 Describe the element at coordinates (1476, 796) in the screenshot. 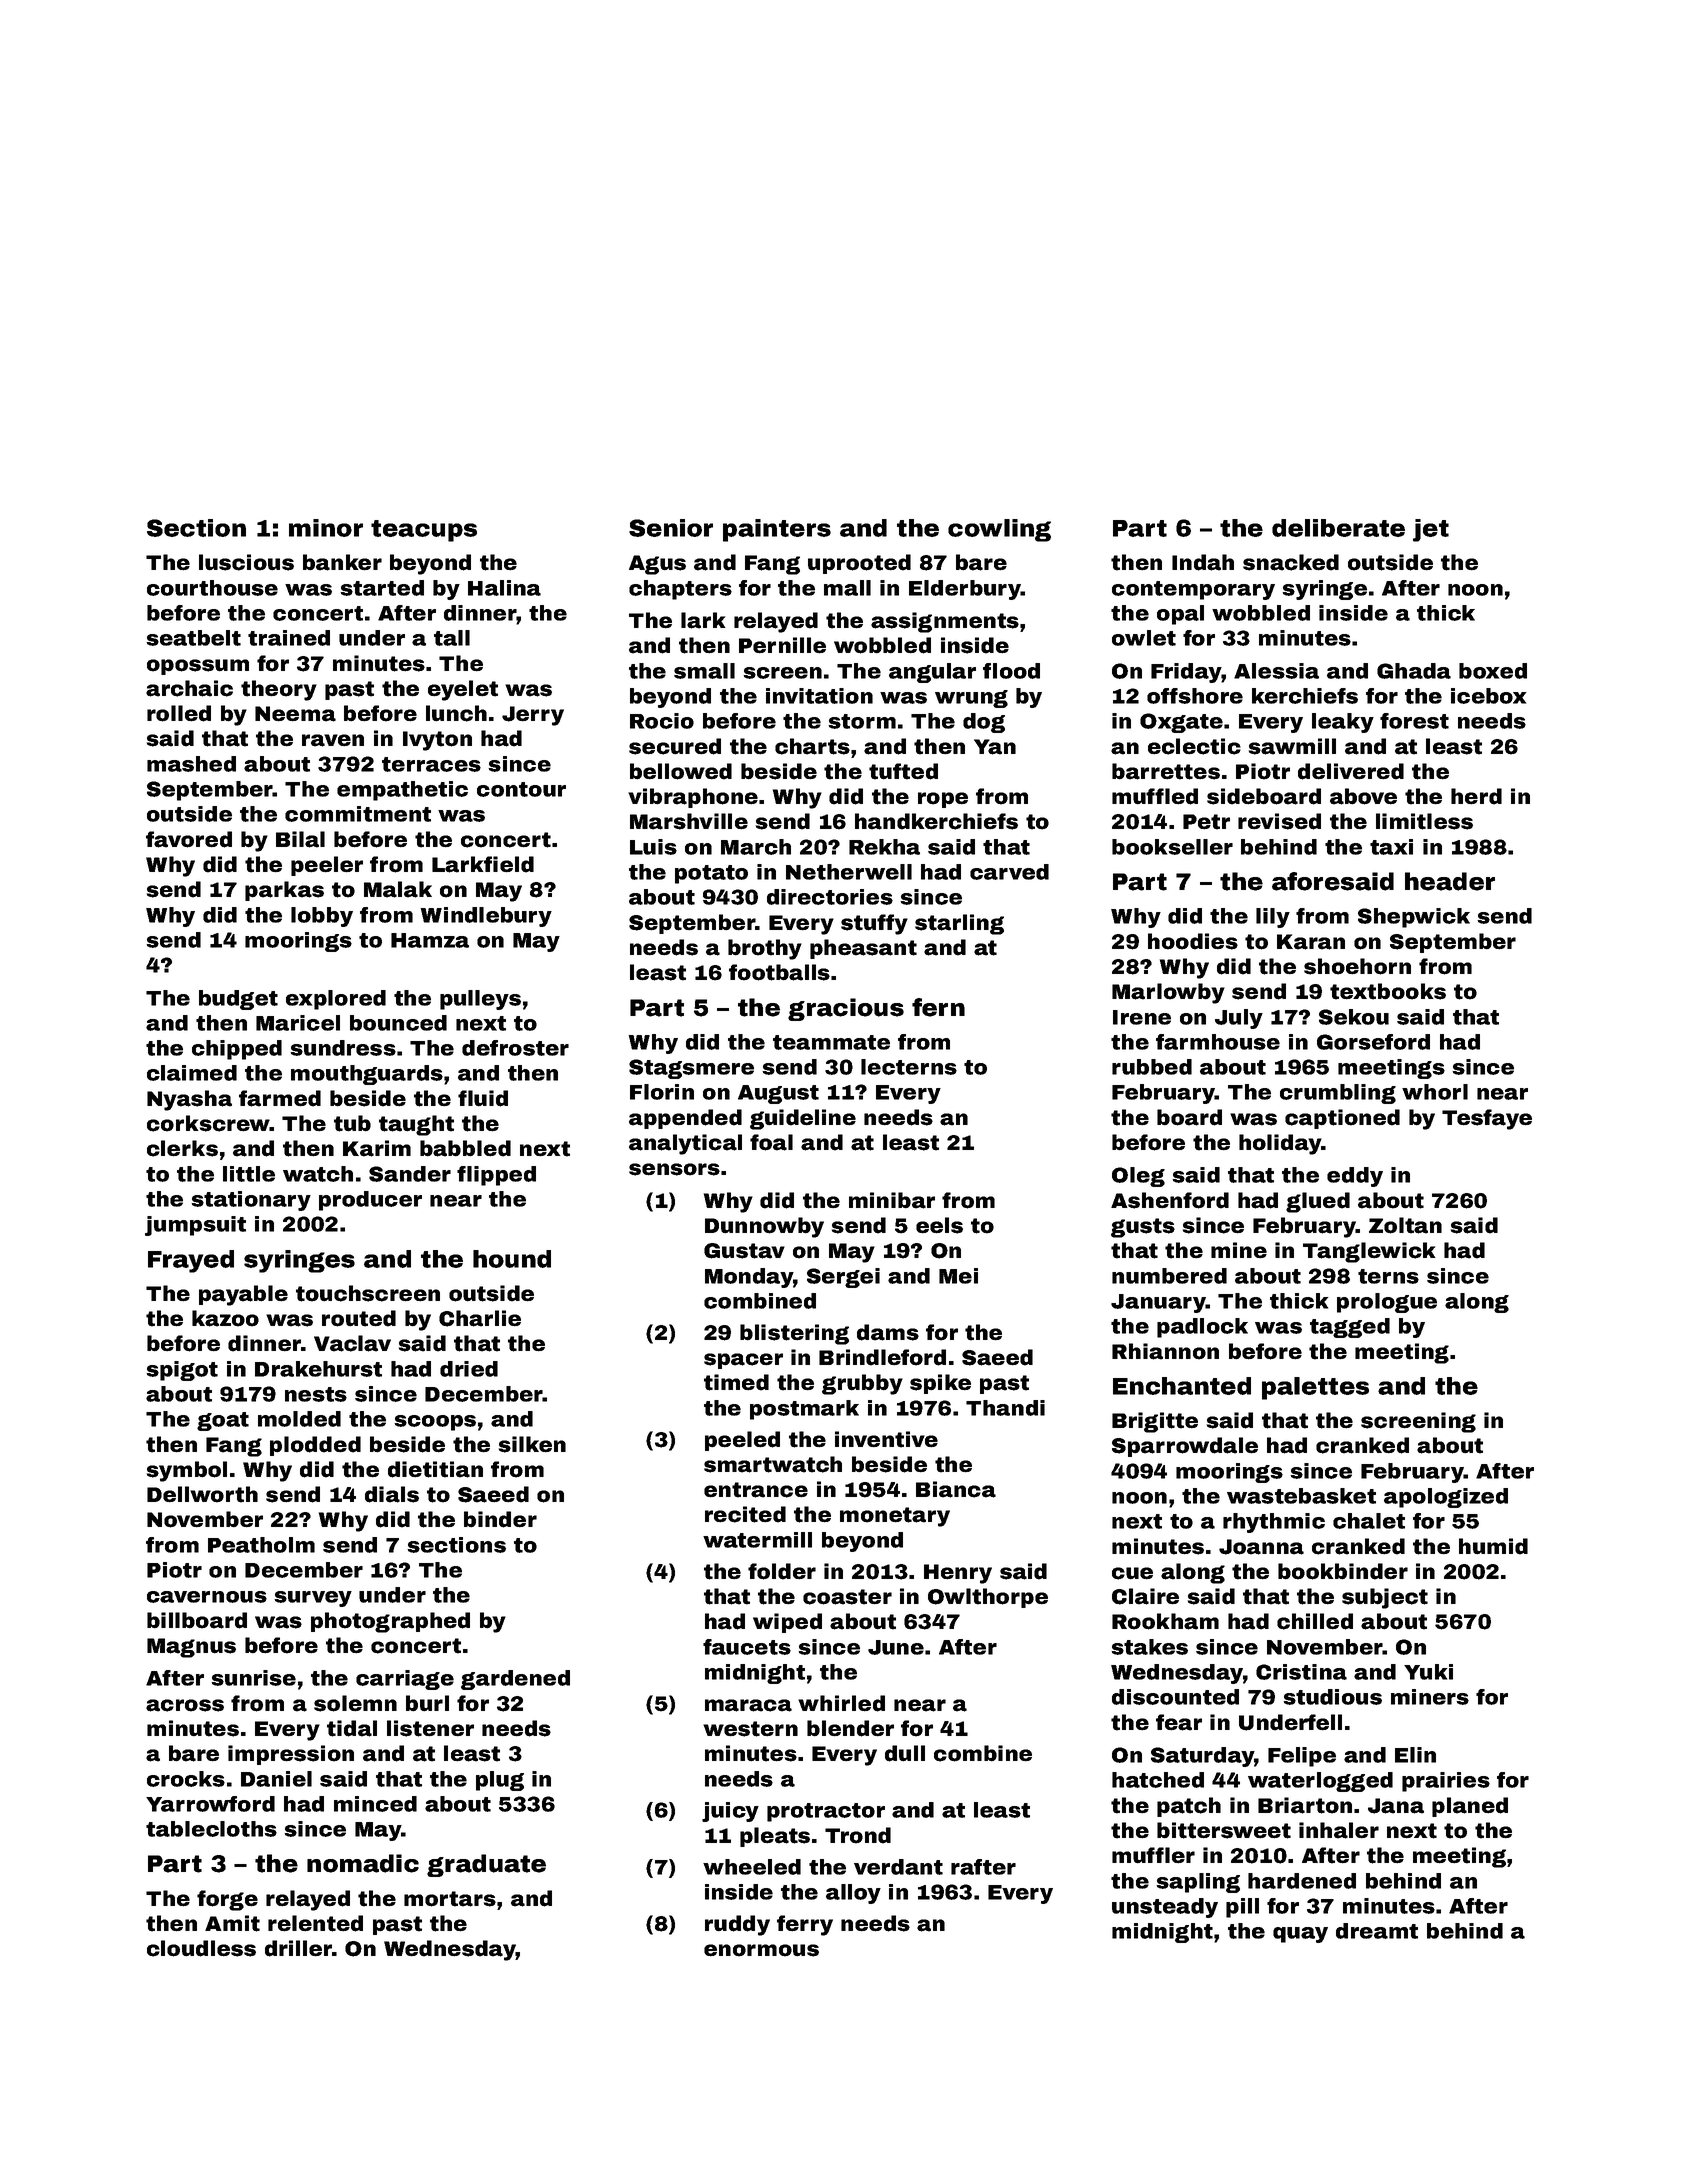

I see `herd` at that location.
